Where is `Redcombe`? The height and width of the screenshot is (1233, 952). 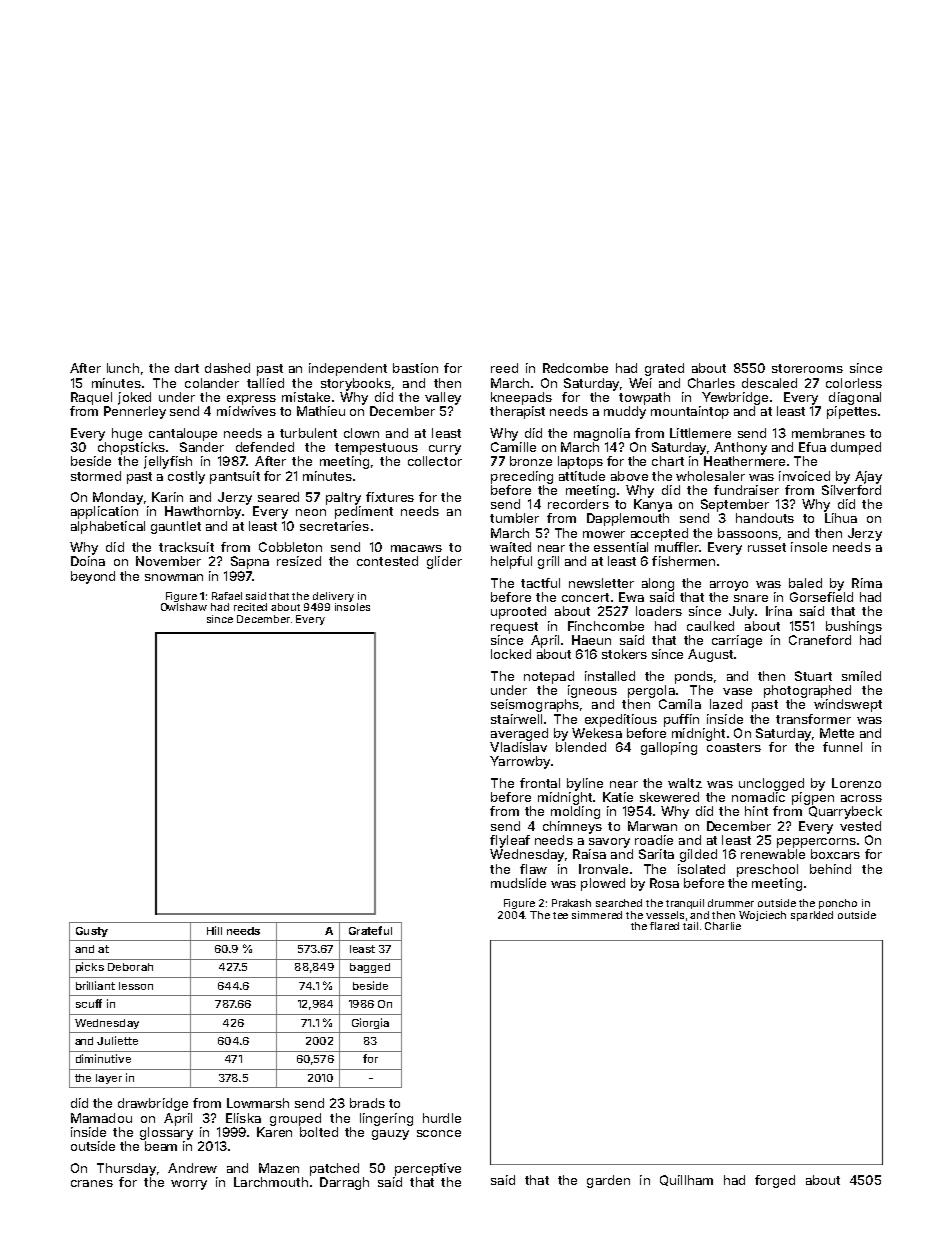 Redcombe is located at coordinates (575, 368).
